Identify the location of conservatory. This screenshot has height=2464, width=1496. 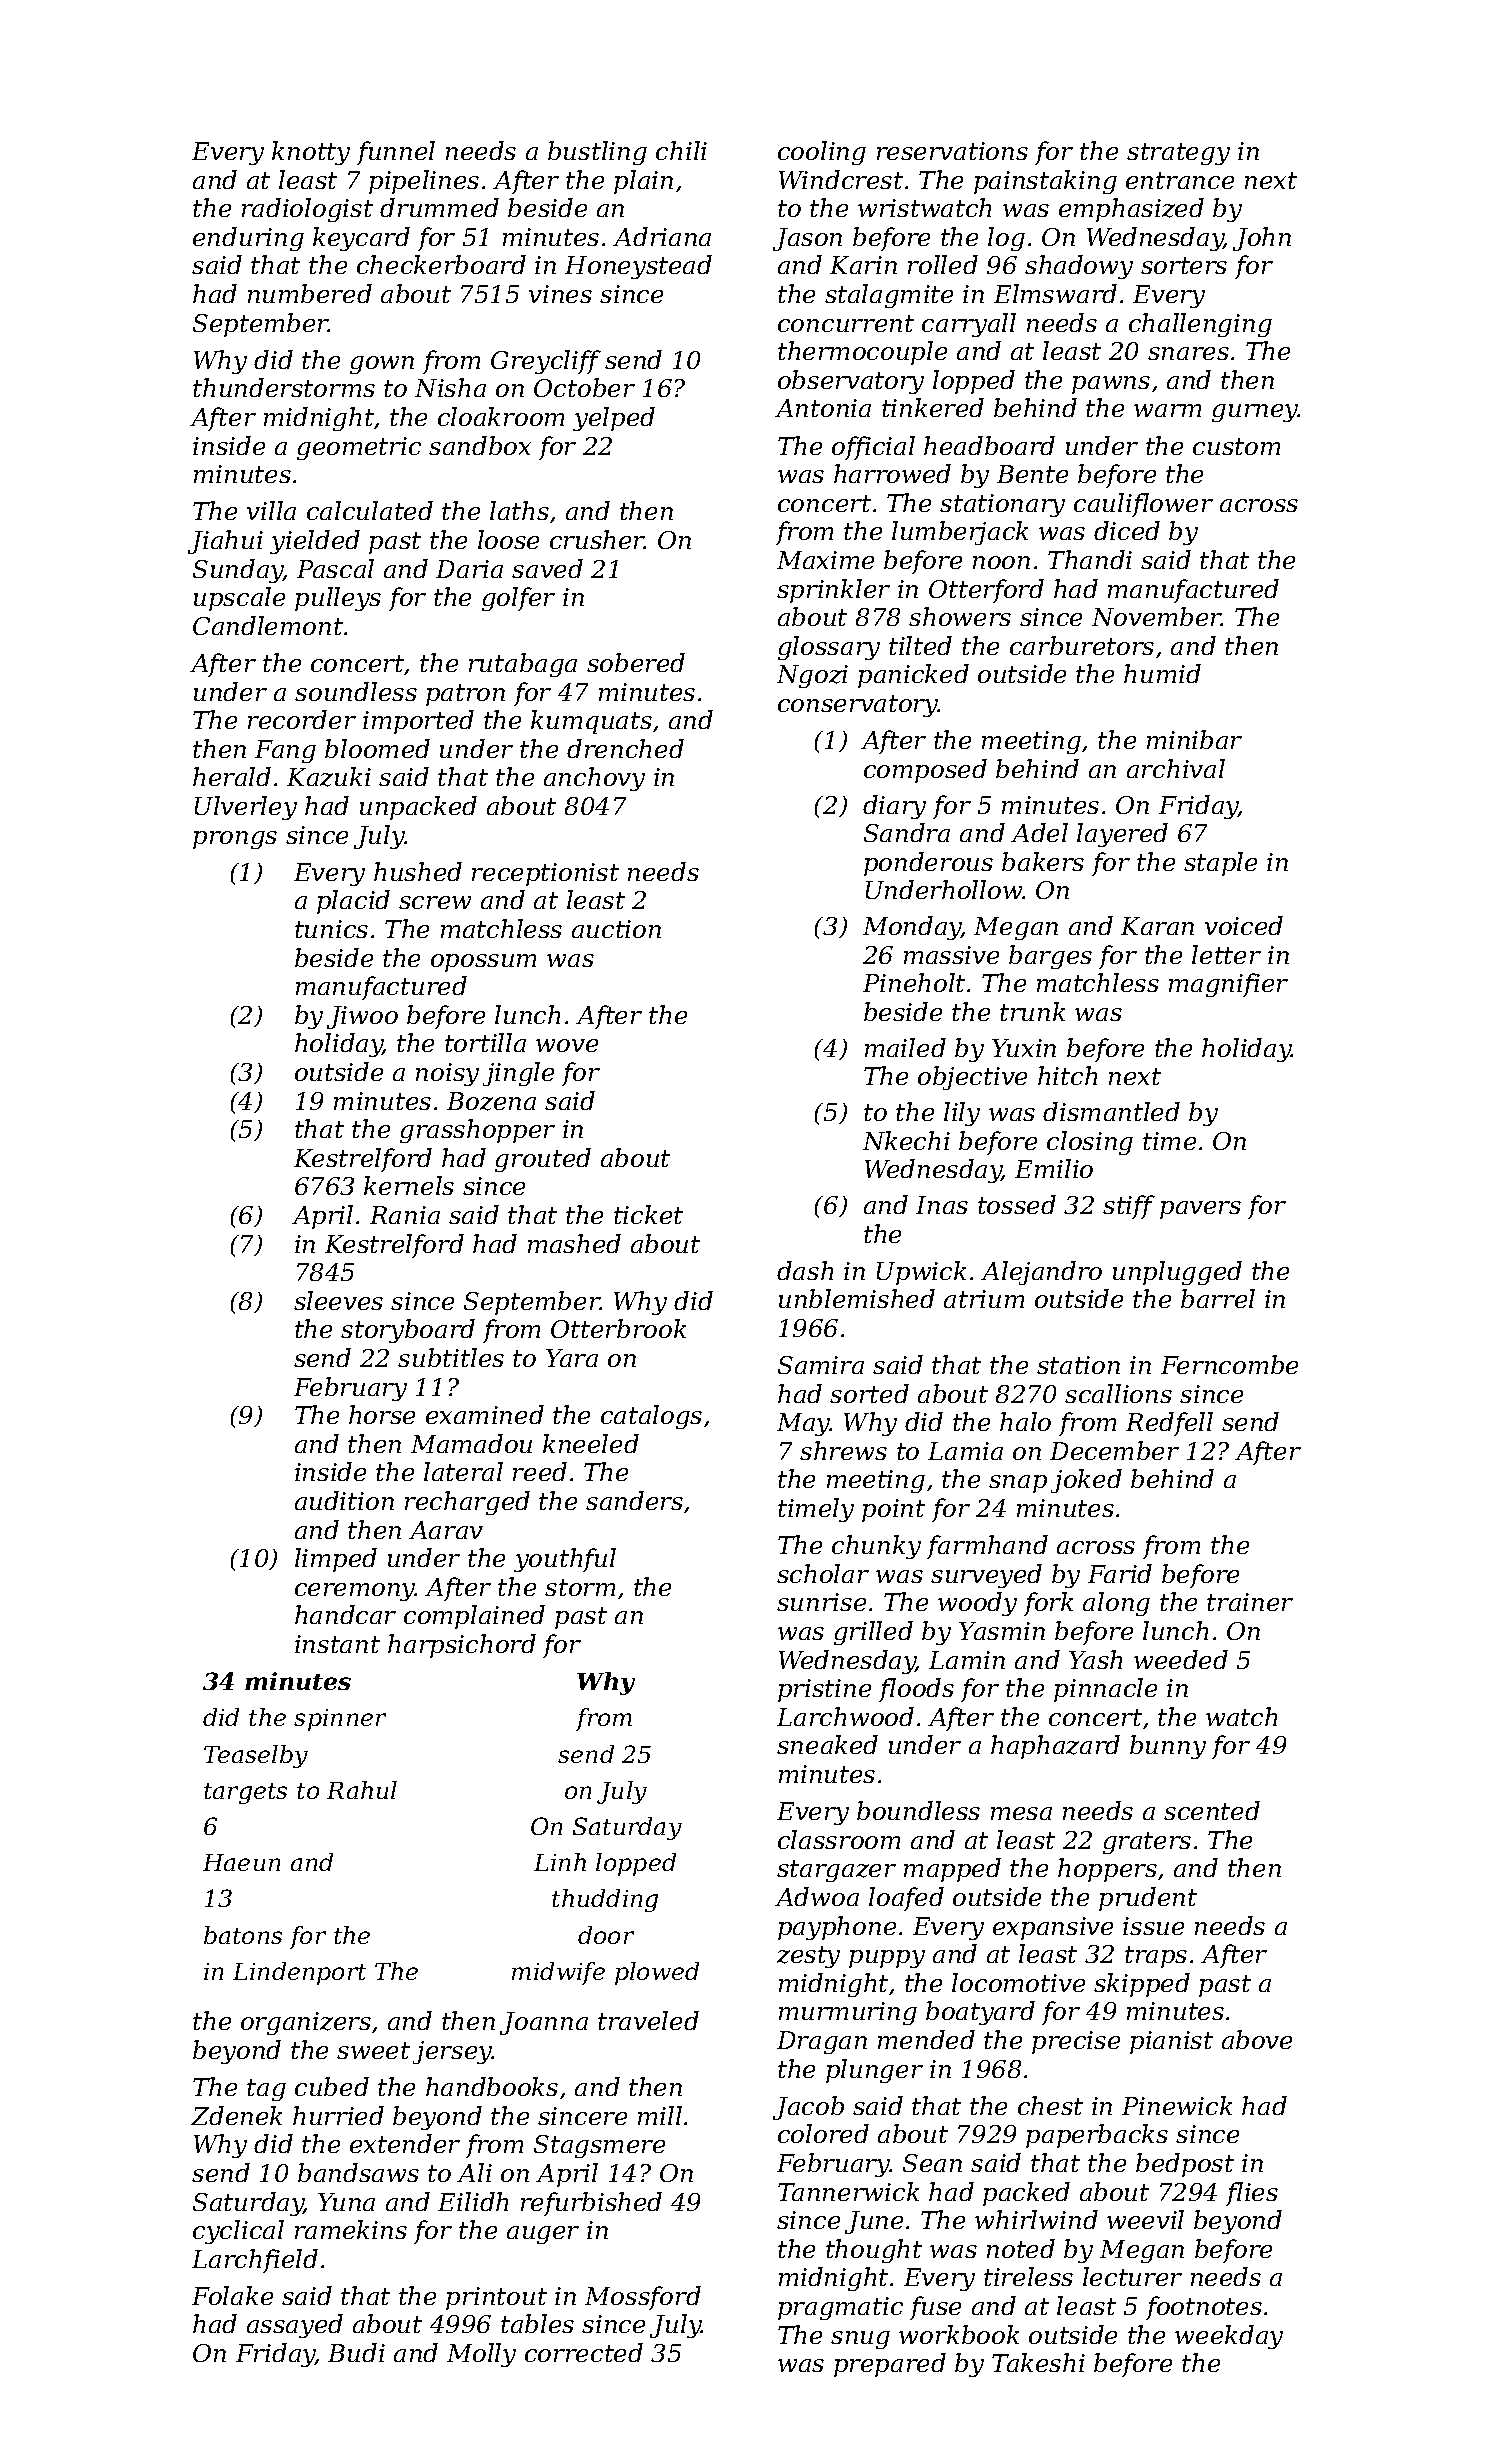
(858, 706).
